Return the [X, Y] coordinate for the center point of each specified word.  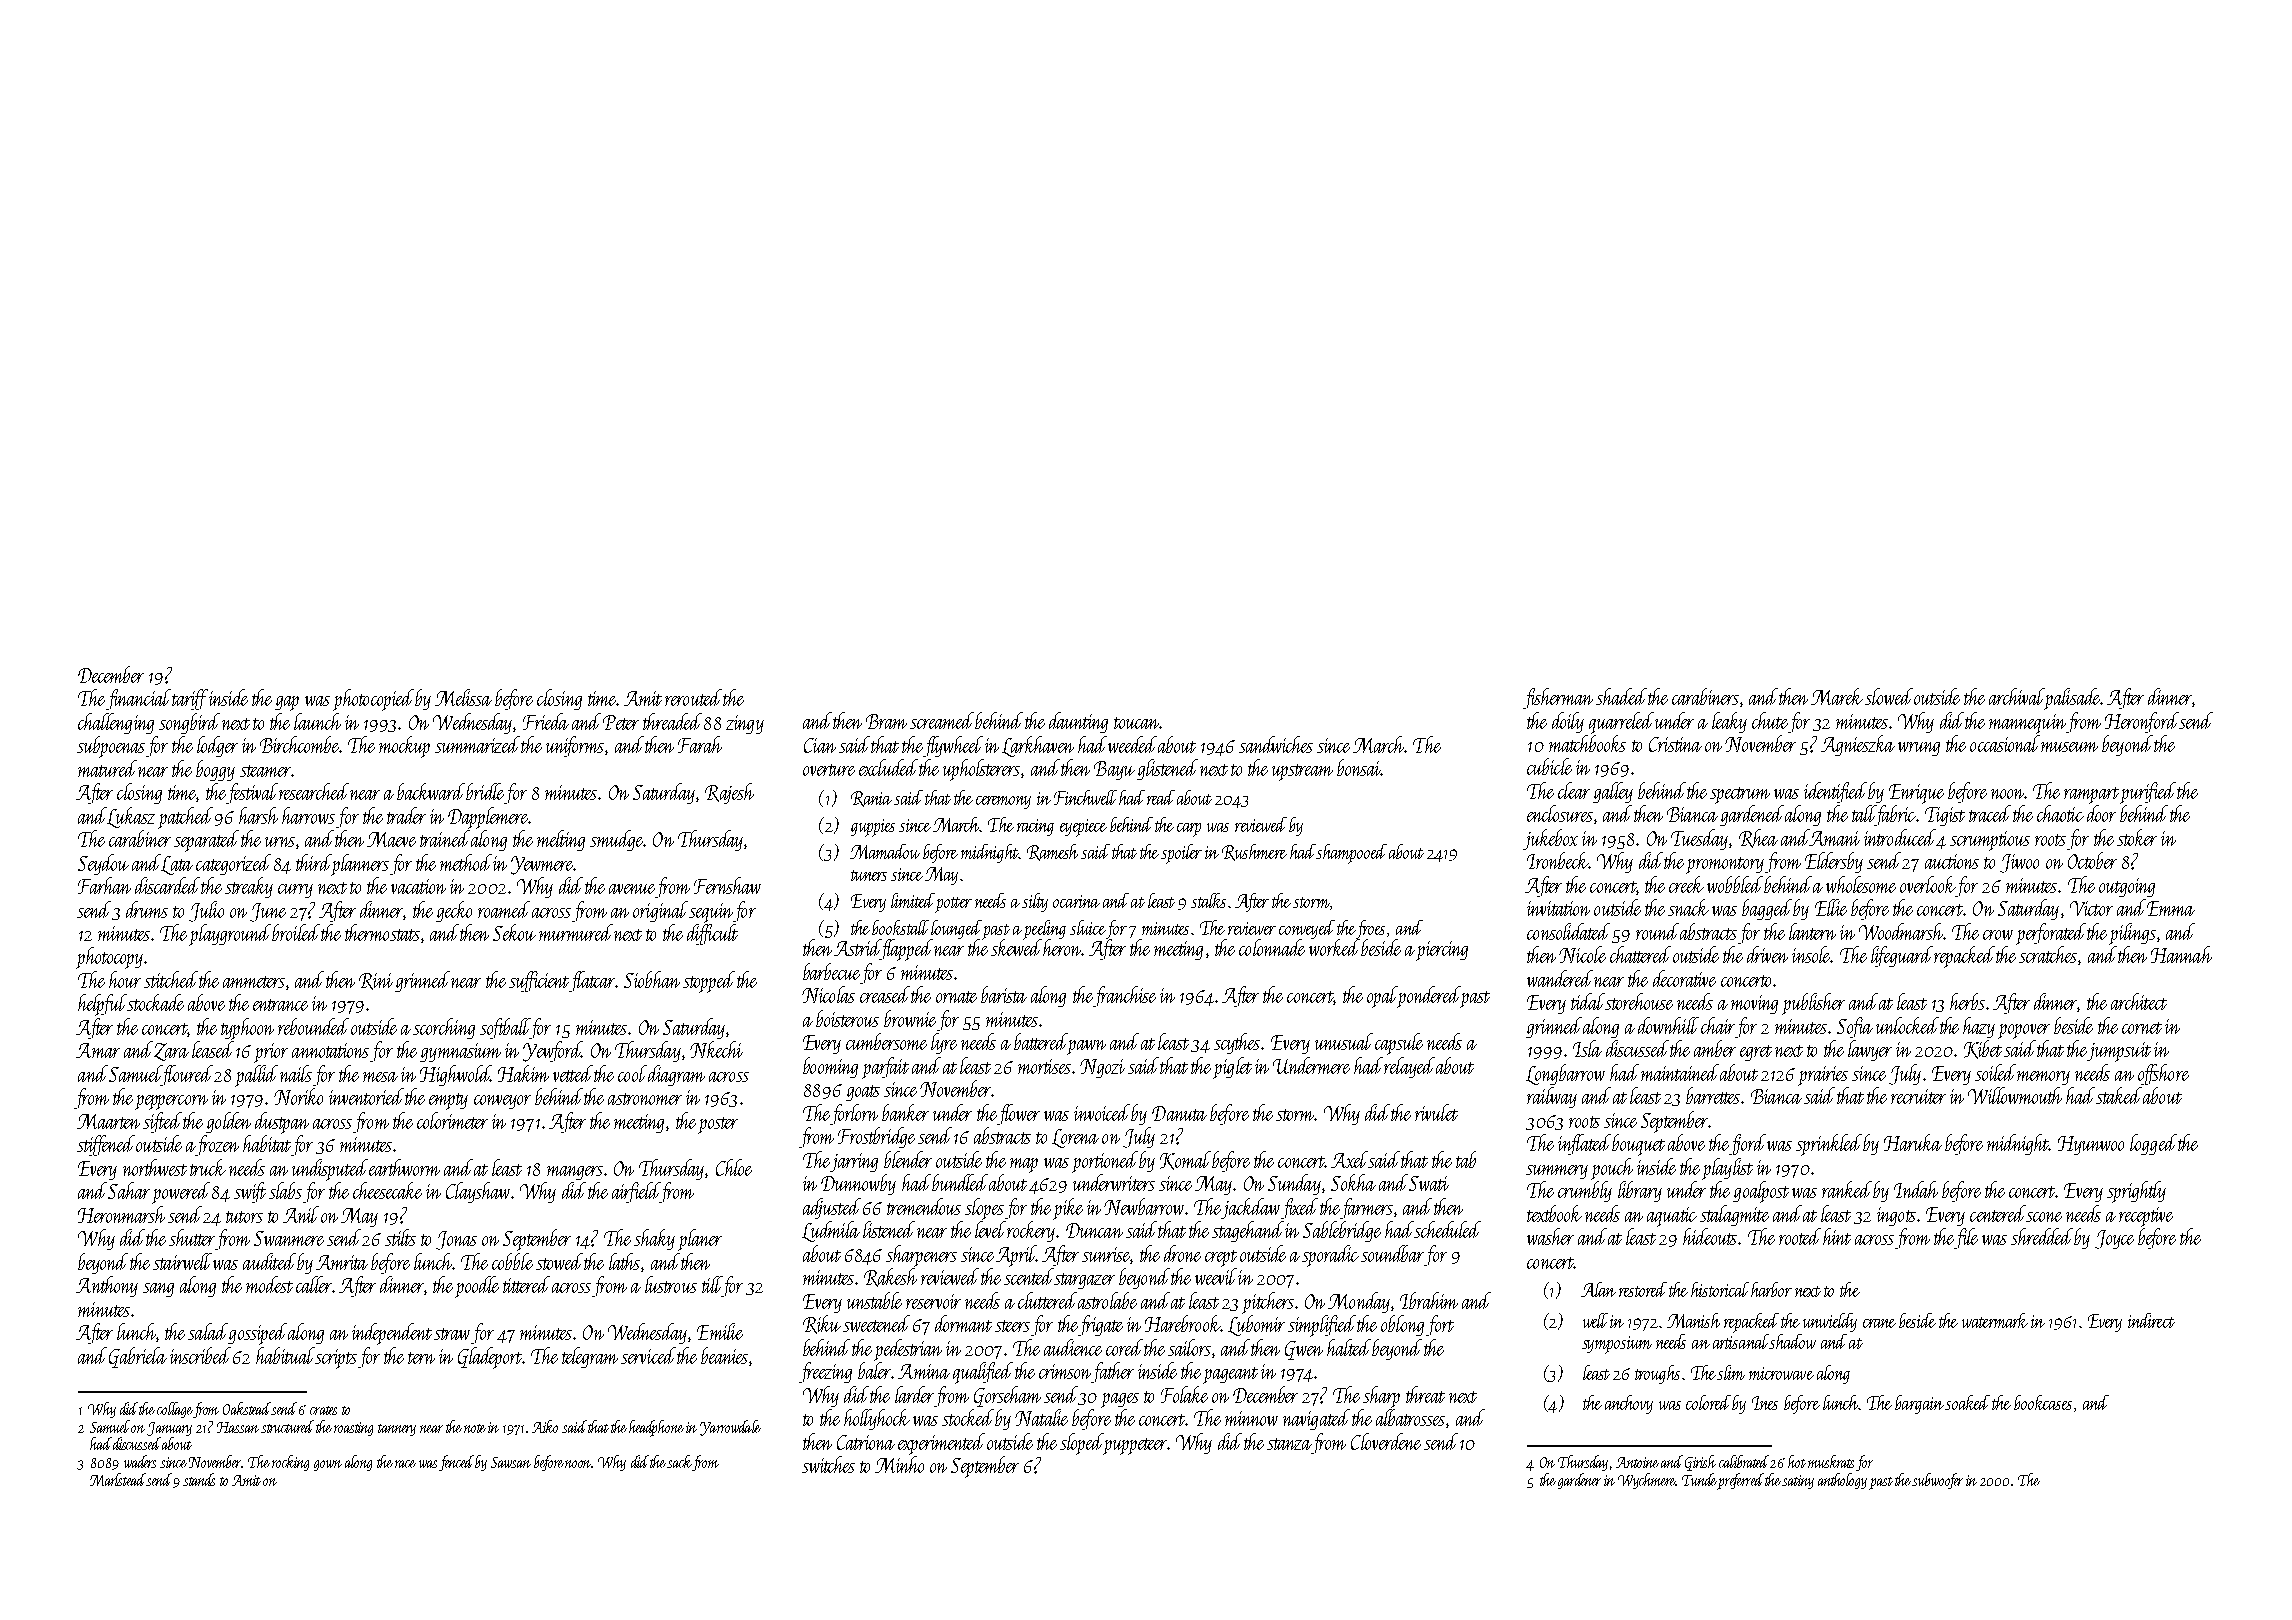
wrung [1919, 749]
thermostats [382, 932]
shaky [654, 1239]
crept [1221, 1258]
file [1966, 1238]
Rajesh [729, 793]
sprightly [2136, 1192]
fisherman [1558, 698]
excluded [888, 767]
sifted [162, 1122]
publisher [1813, 1004]
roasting [353, 1429]
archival [2016, 696]
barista [1004, 994]
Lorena [1075, 1138]
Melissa [463, 697]
